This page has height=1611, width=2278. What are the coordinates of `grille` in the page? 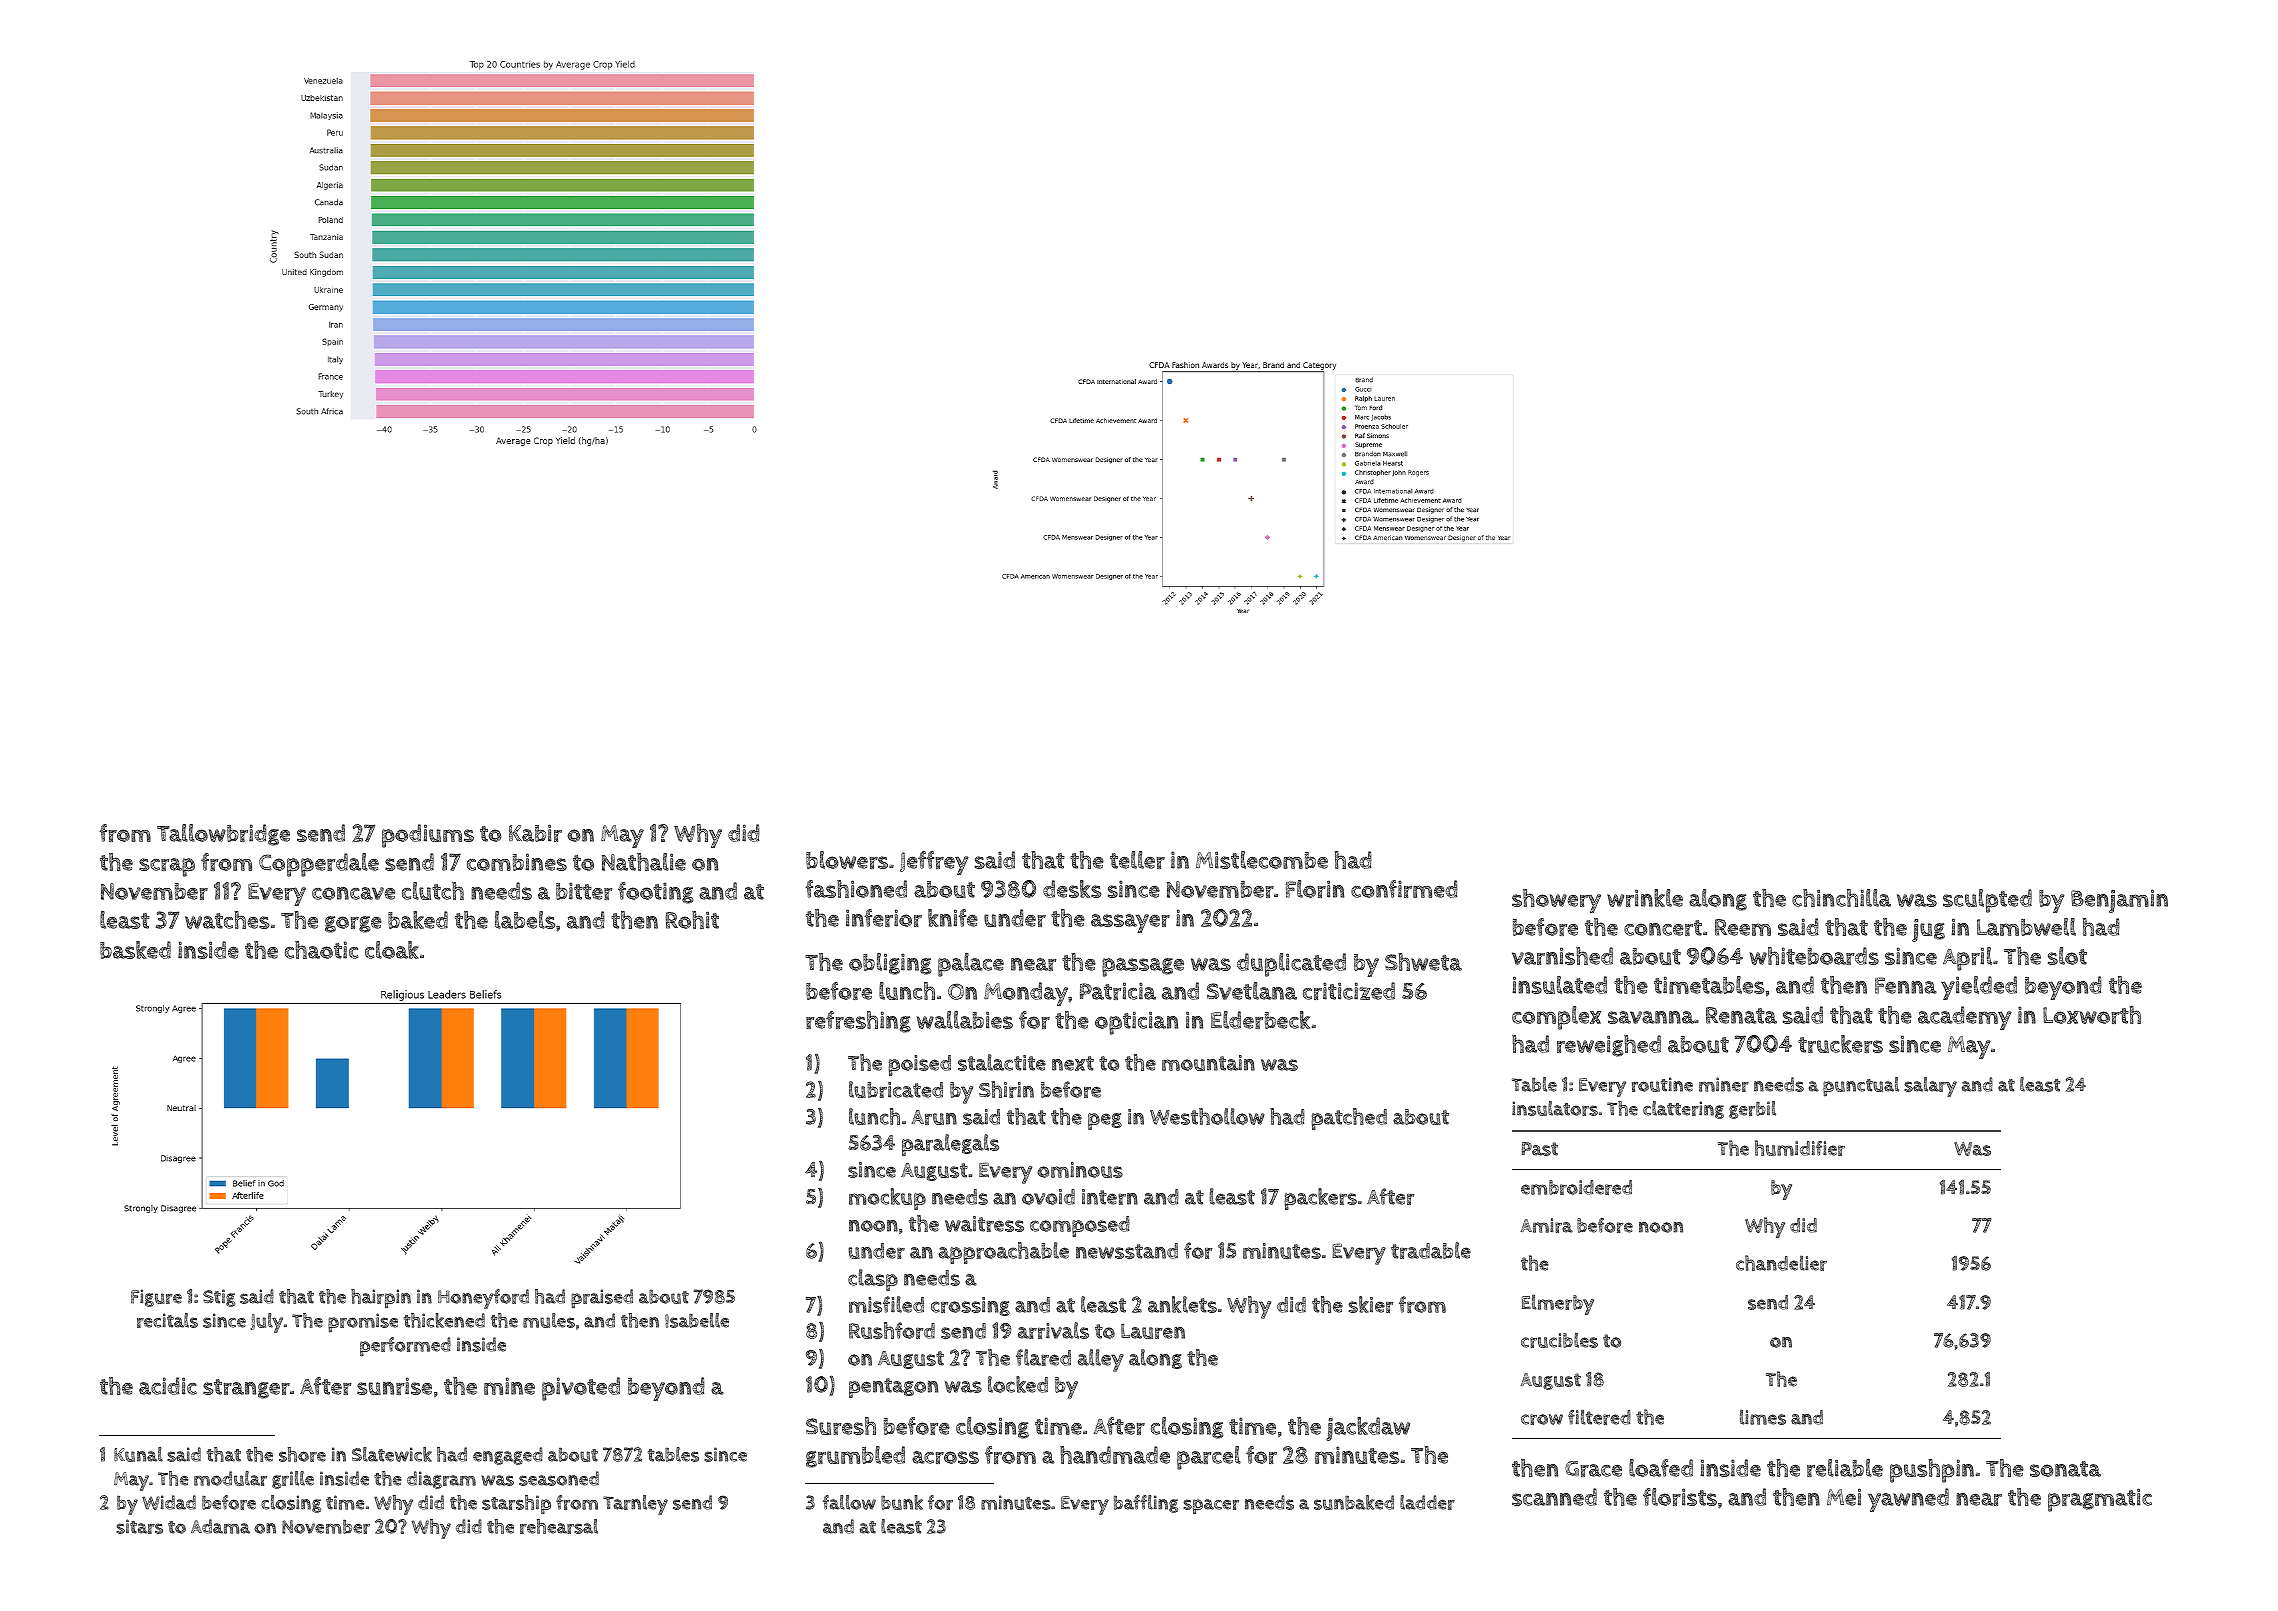 It's located at (293, 1480).
